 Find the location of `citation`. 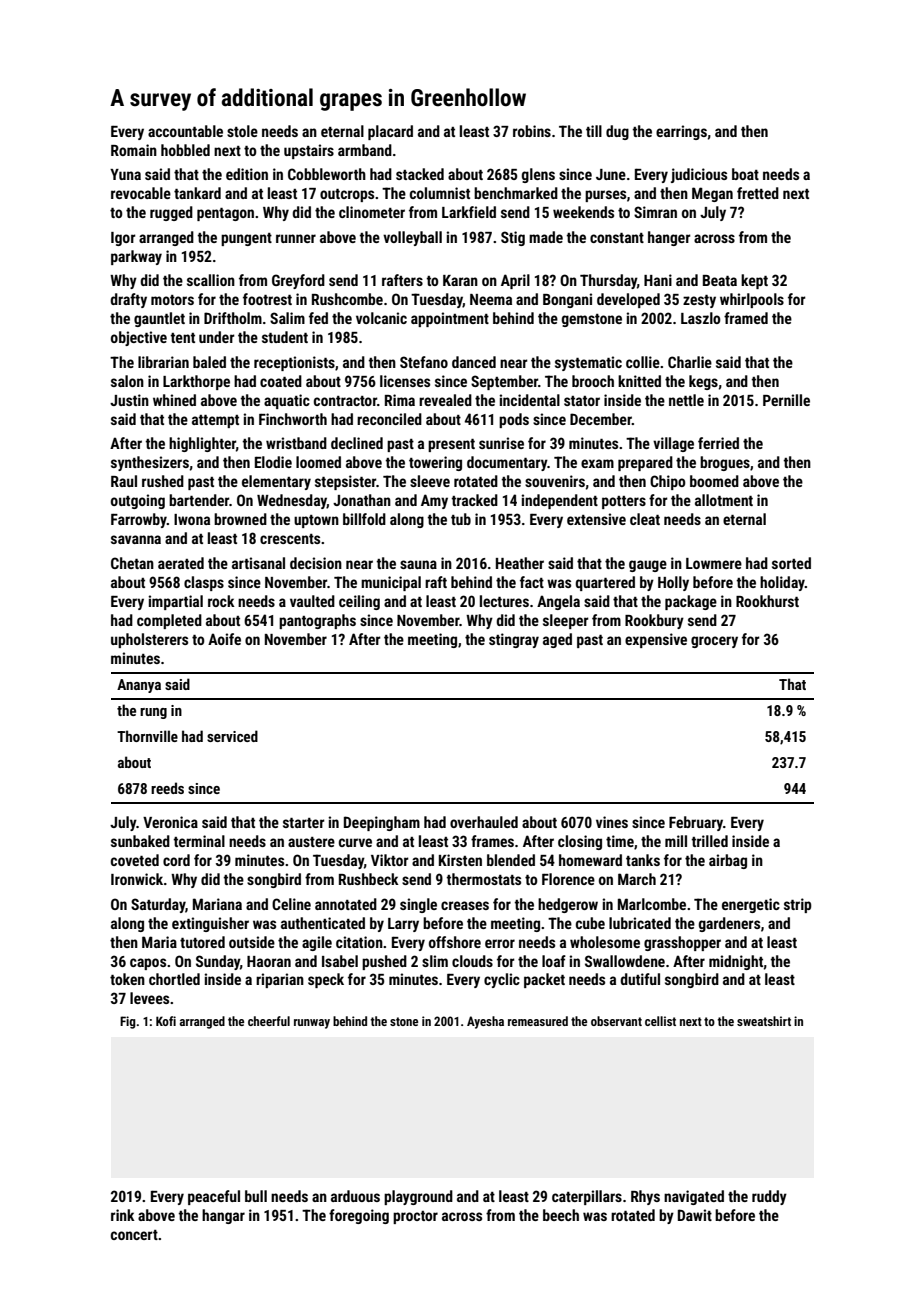

citation is located at coordinates (359, 942).
